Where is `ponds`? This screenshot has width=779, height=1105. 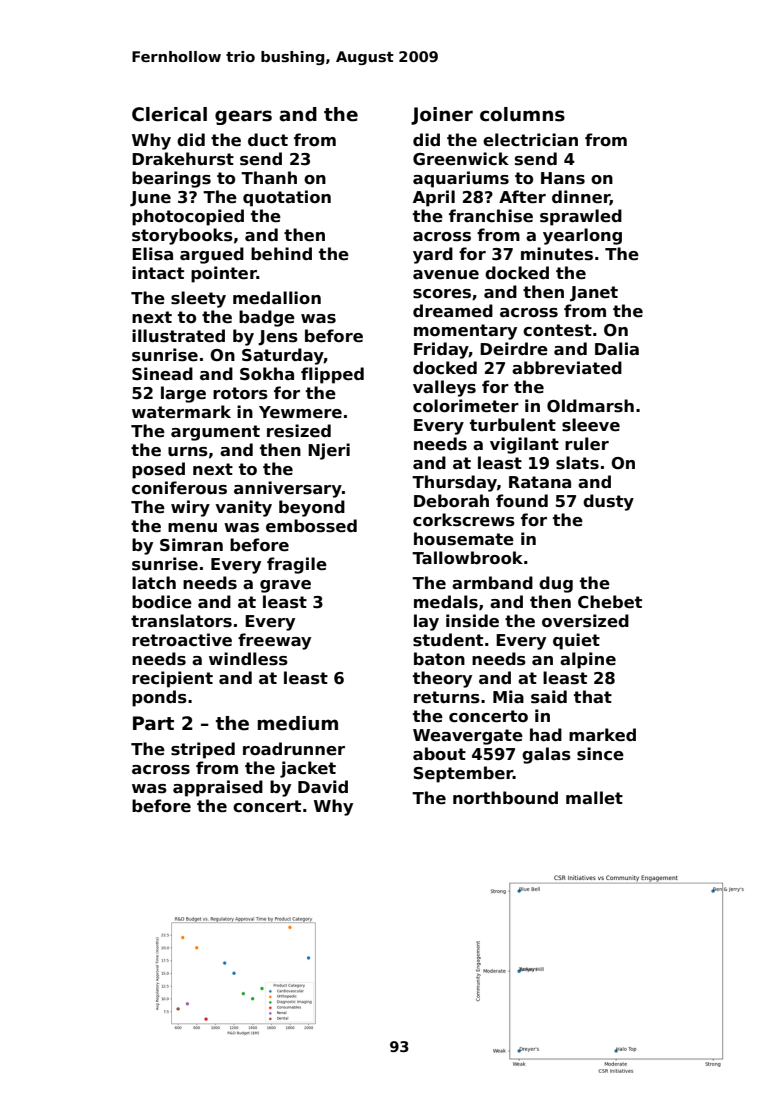 ponds is located at coordinates (159, 698).
